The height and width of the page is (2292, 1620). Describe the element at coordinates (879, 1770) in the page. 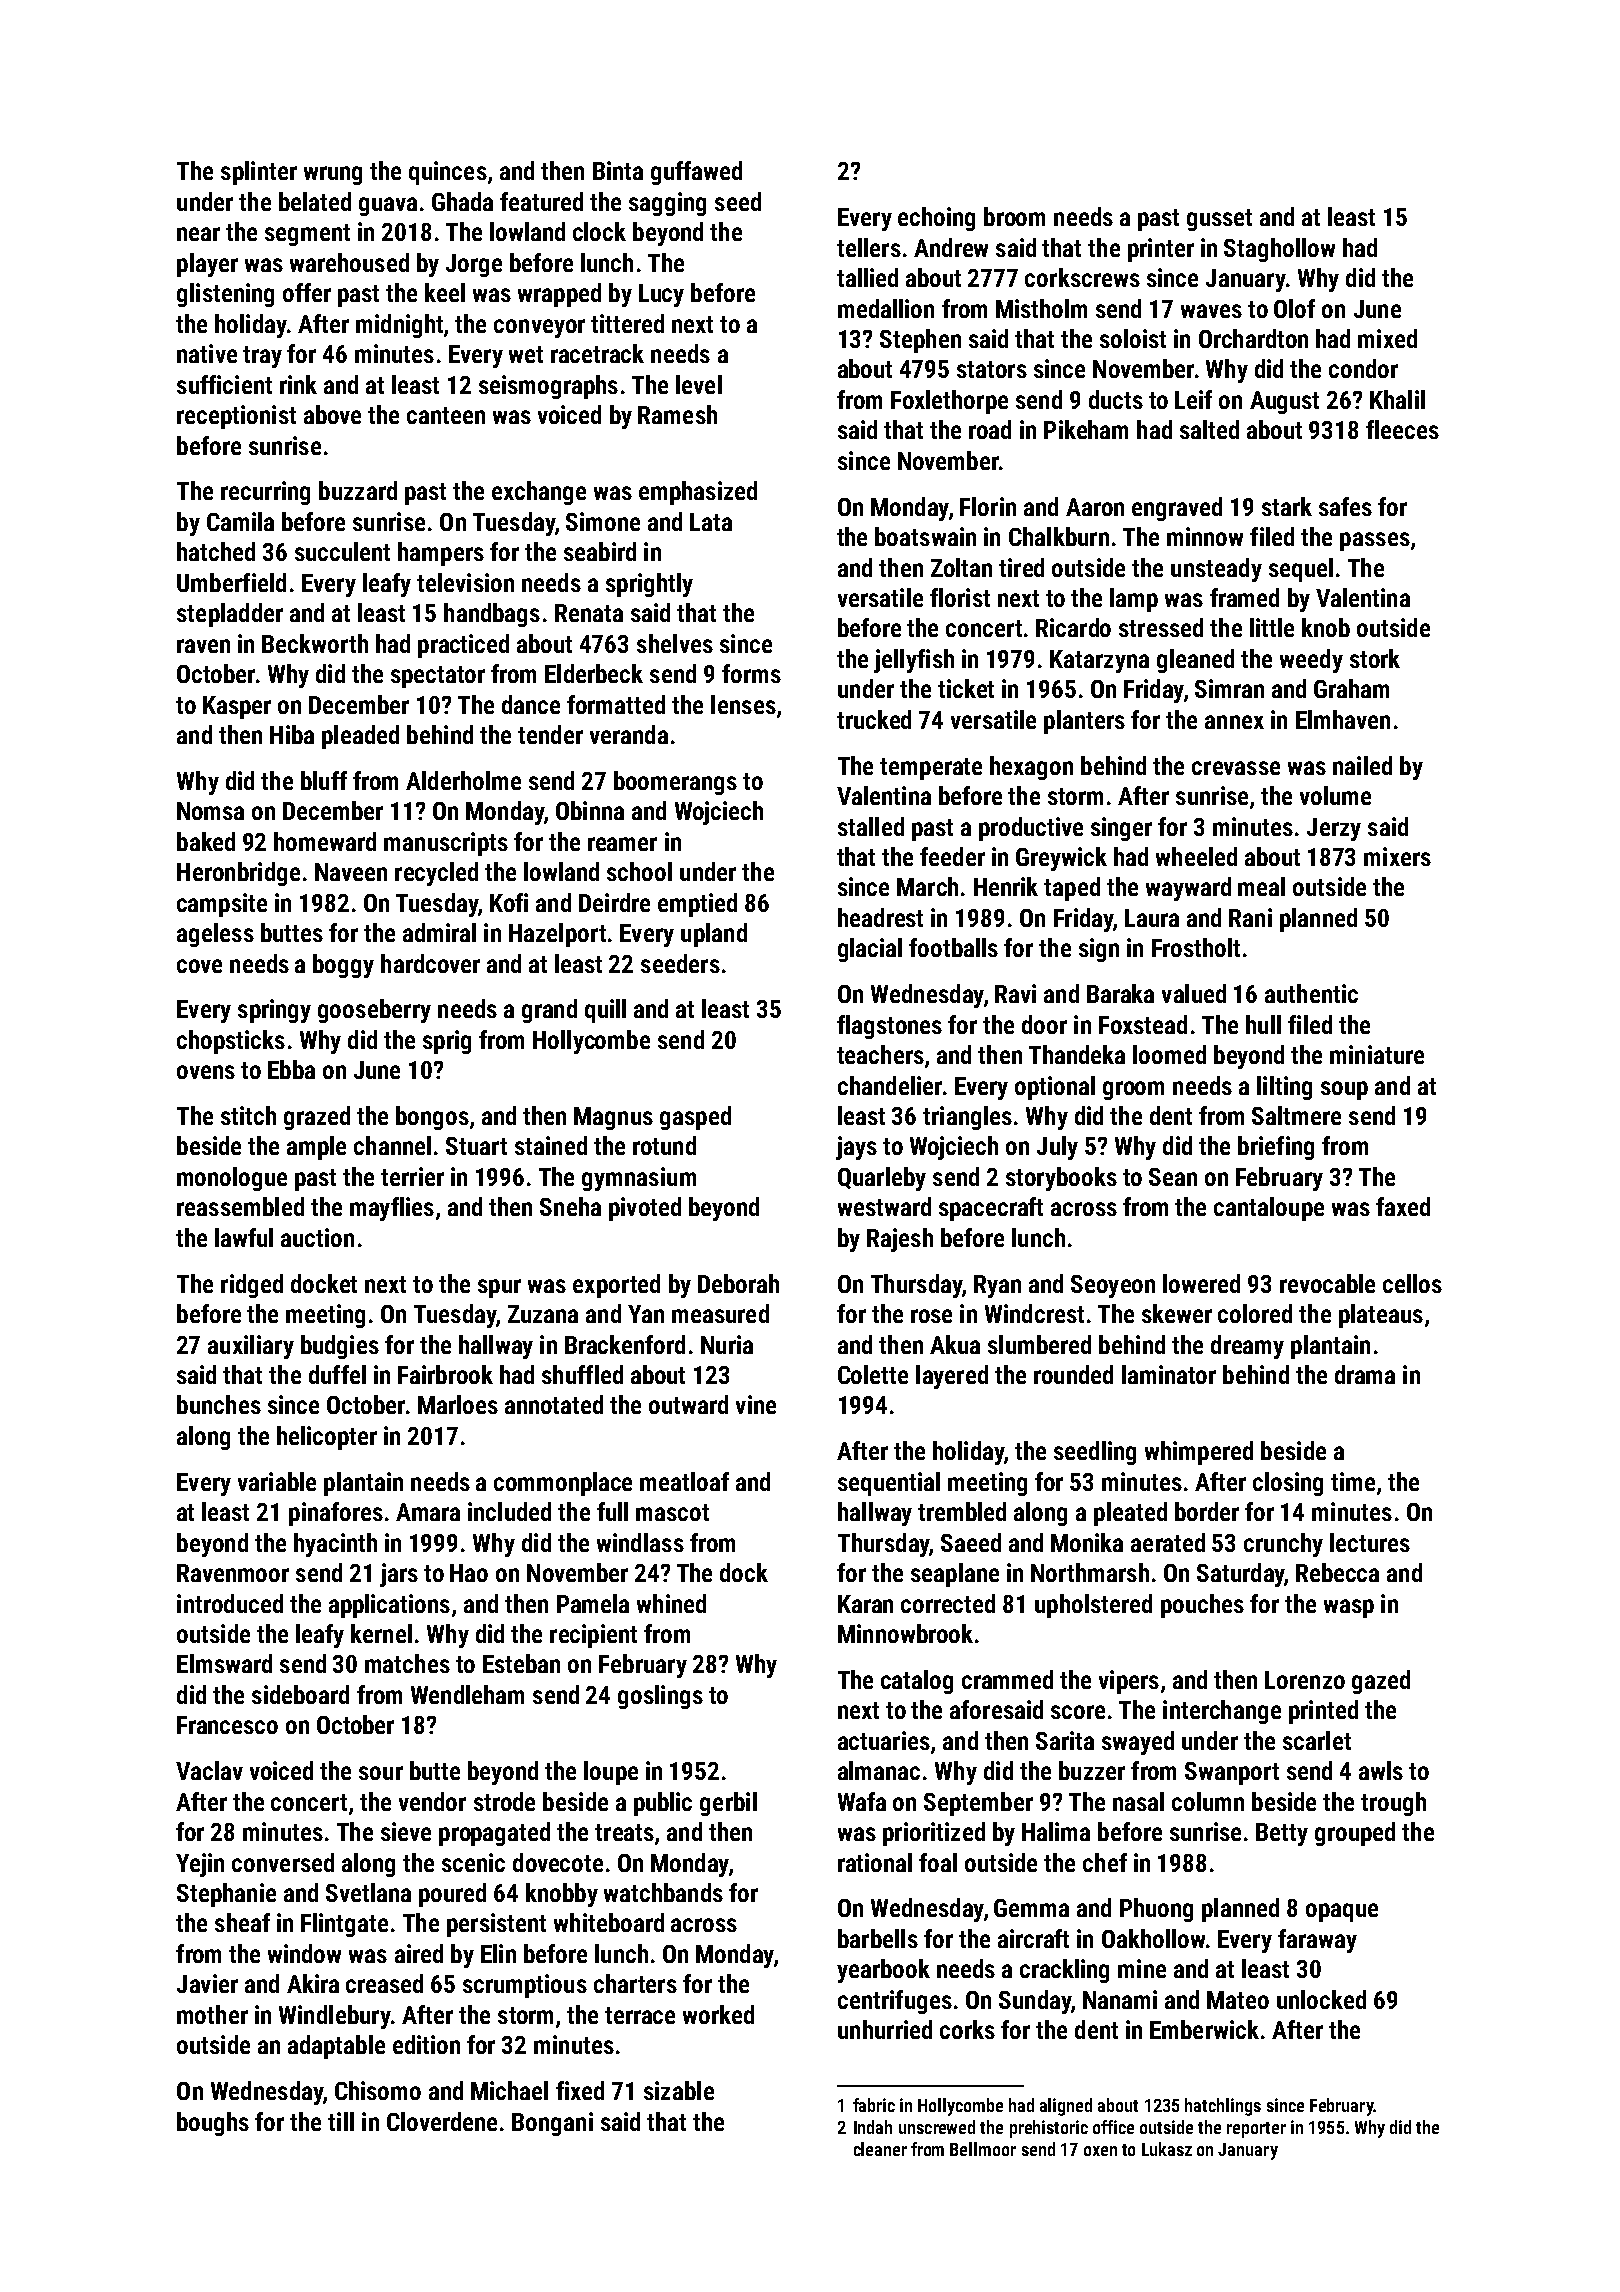

I see `almanac` at that location.
